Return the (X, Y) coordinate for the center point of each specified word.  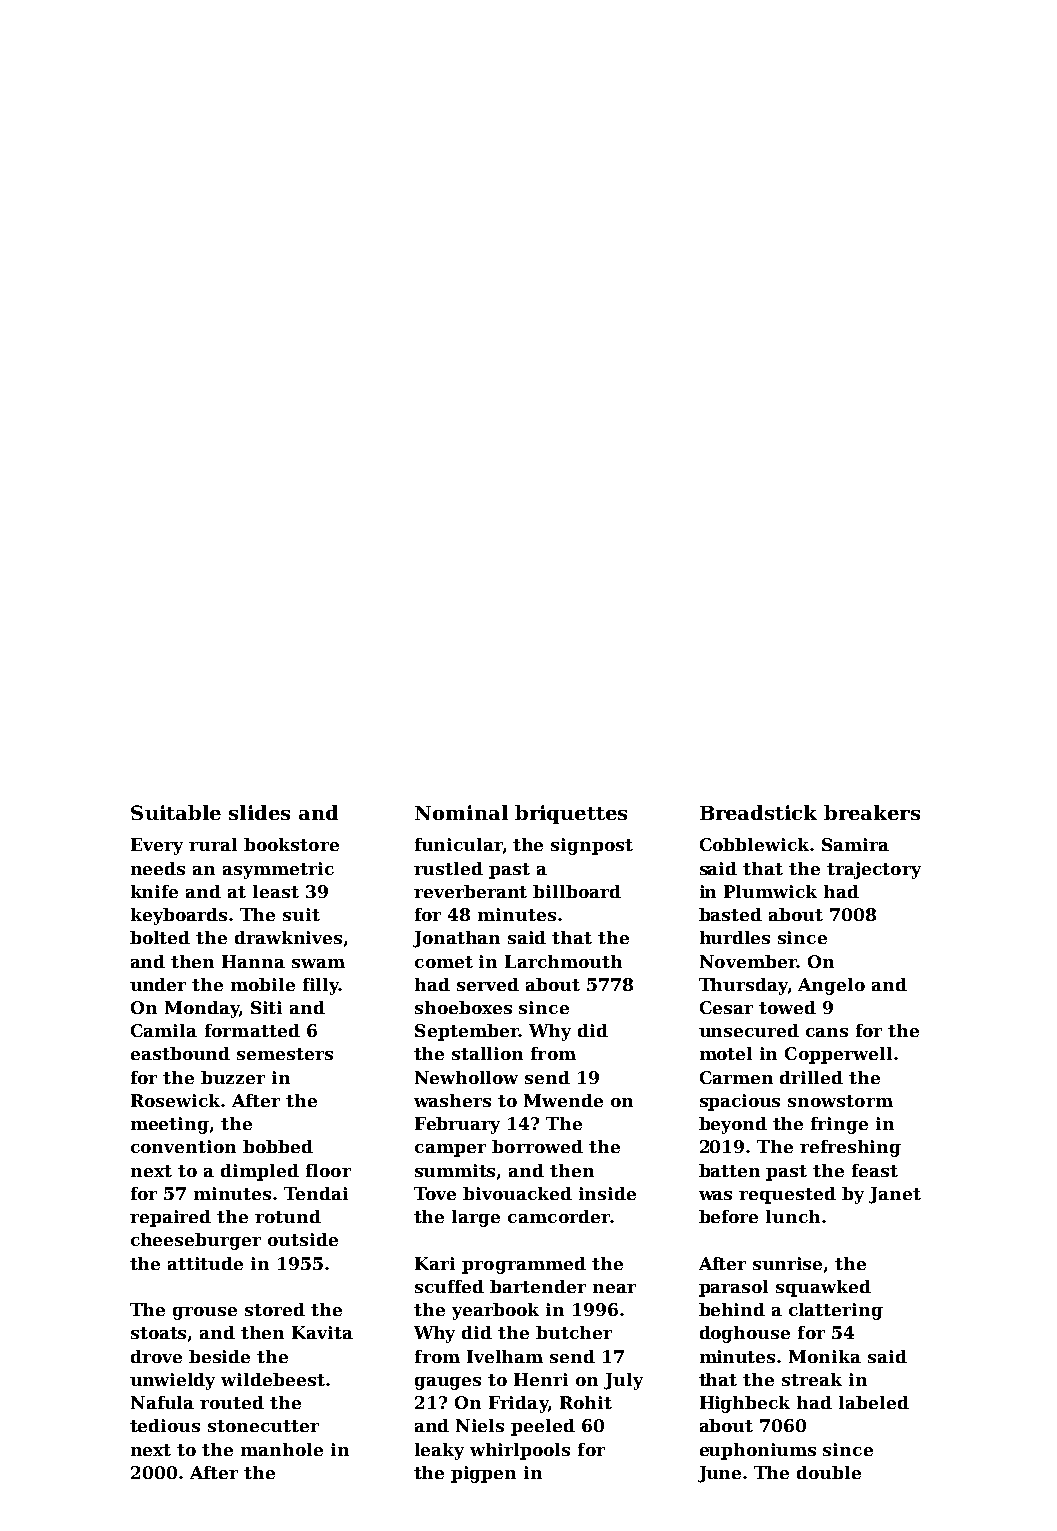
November (748, 961)
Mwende (563, 1100)
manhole (282, 1449)
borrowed (537, 1146)
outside (303, 1239)
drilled (811, 1077)
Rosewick (175, 1100)
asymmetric (278, 870)
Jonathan (456, 939)
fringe (839, 1125)
